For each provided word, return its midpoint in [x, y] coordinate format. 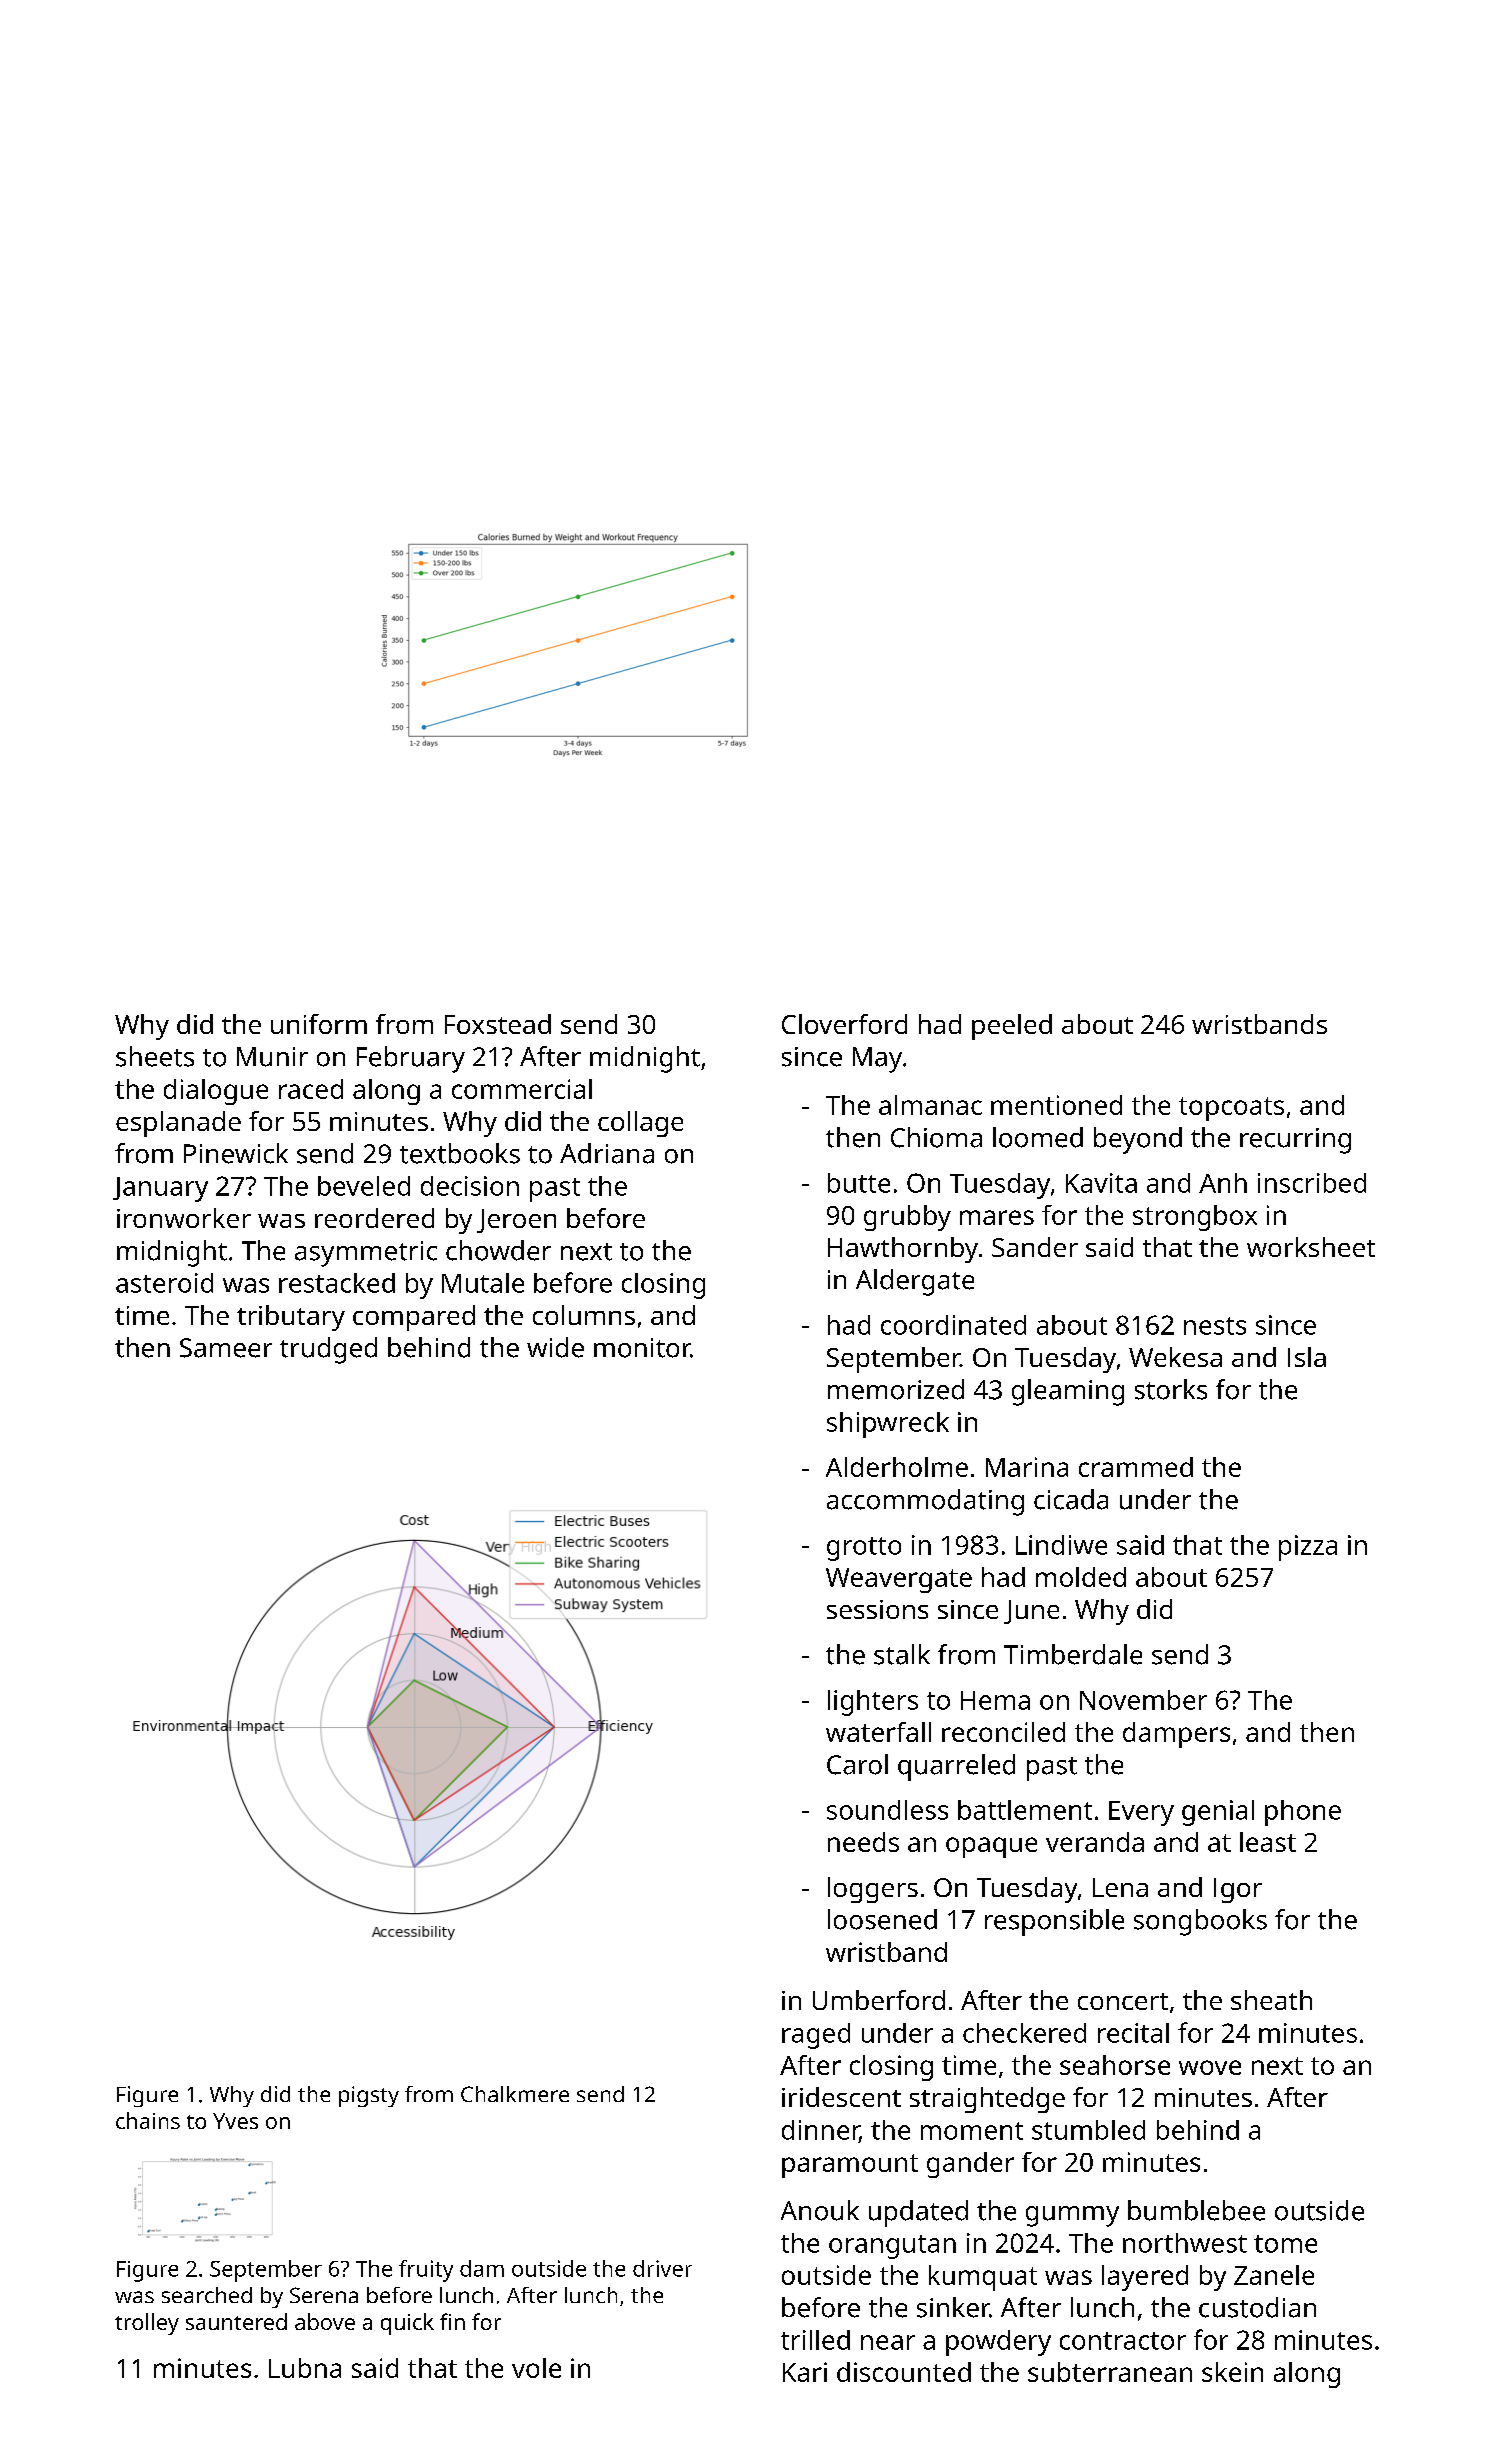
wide [555, 1347]
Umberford [879, 2000]
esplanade [178, 1124]
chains [148, 2120]
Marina [1027, 1467]
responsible [1054, 1922]
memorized [896, 1389]
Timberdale [1073, 1654]
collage [640, 1124]
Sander [1035, 1247]
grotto [864, 1549]
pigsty [369, 2096]
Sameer [226, 1348]
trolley [147, 2324]
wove [1210, 2067]
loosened [882, 1919]
